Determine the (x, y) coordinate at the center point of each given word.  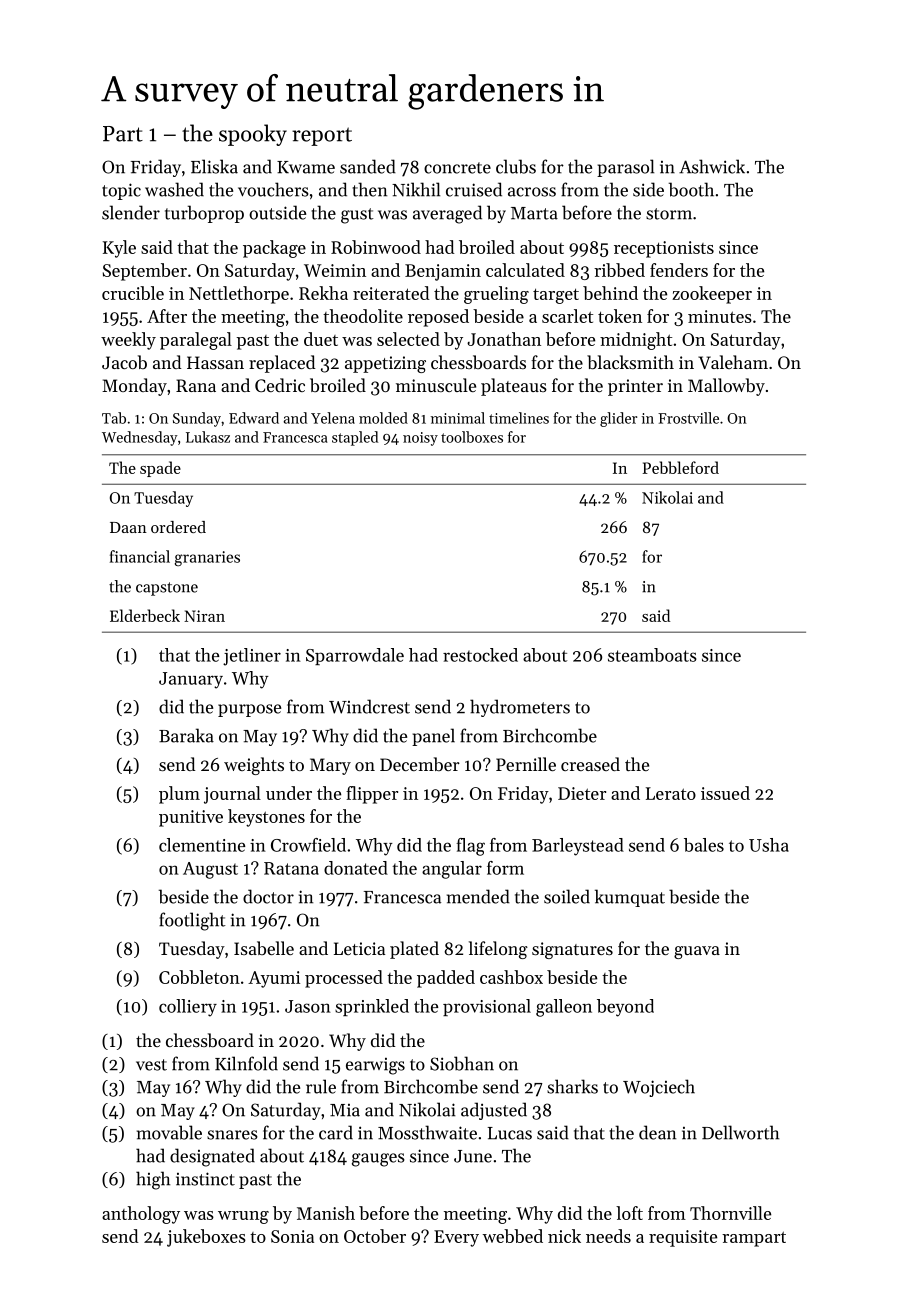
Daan (128, 527)
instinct (205, 1179)
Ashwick (712, 166)
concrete (457, 168)
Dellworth (740, 1132)
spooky (253, 135)
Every (456, 1238)
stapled (355, 438)
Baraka (186, 735)
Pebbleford (681, 467)
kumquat (630, 898)
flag (470, 847)
